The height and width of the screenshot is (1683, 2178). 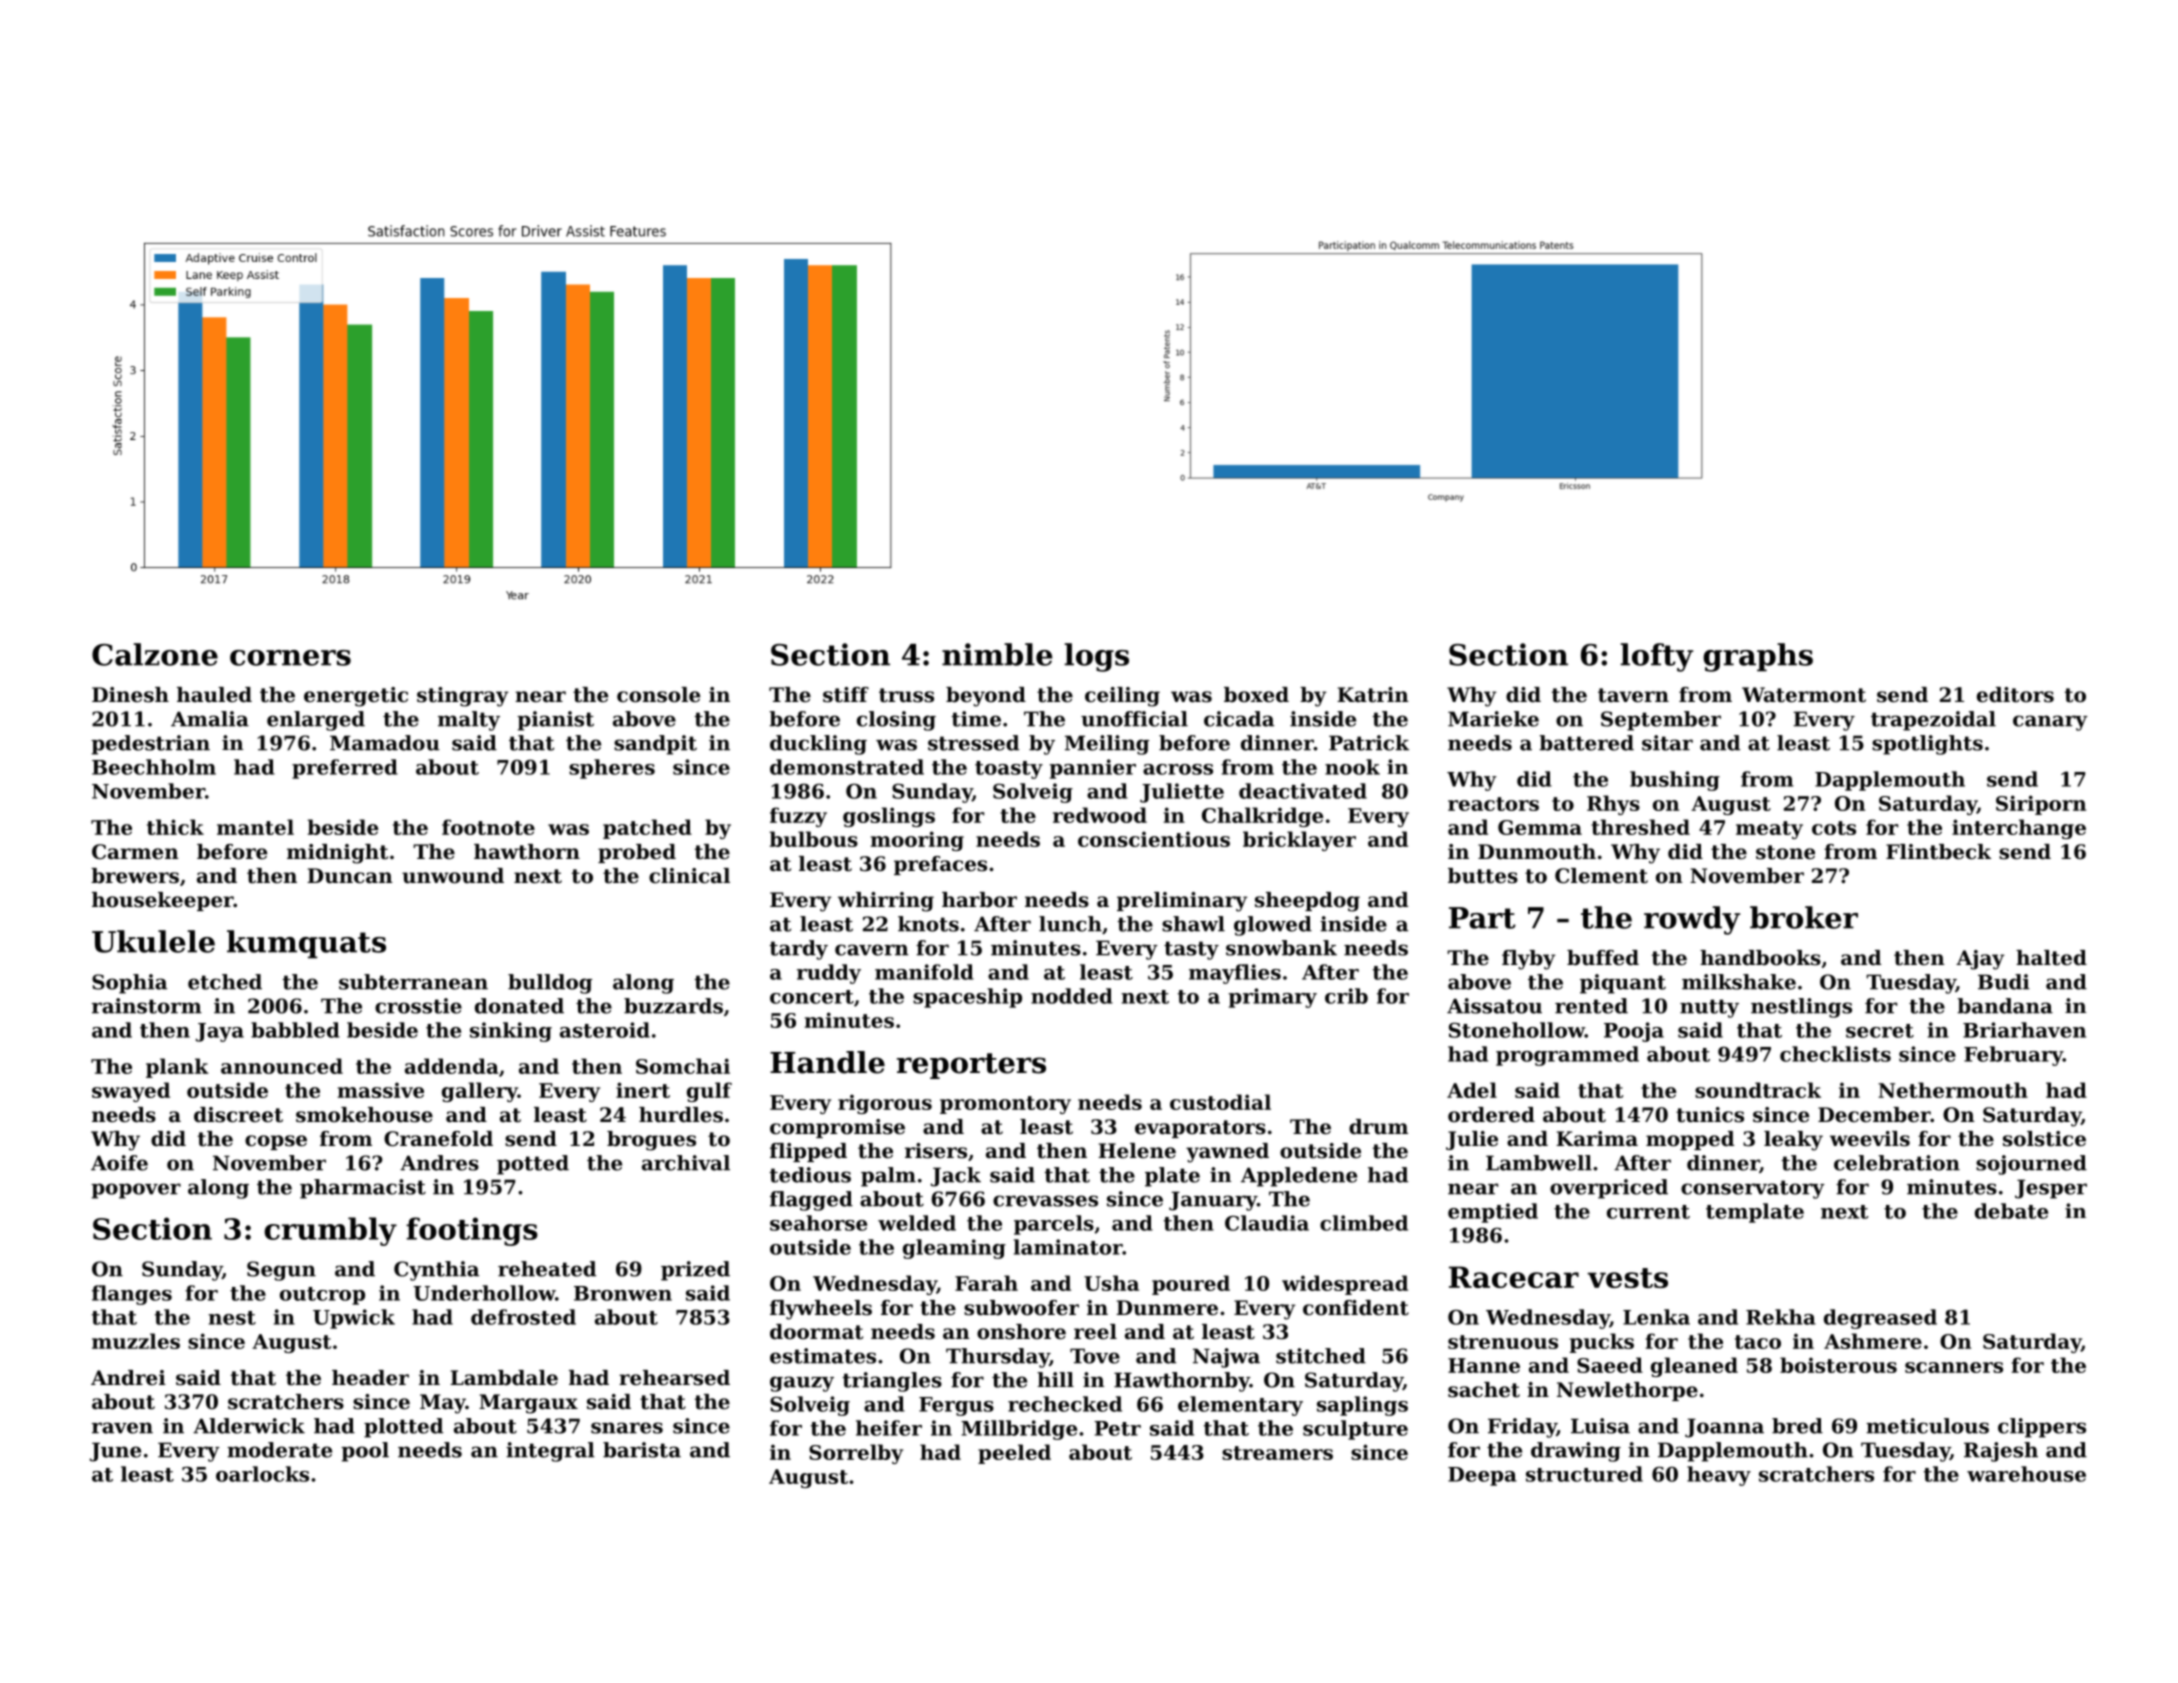 What do you see at coordinates (1838, 1365) in the screenshot?
I see `boisterous` at bounding box center [1838, 1365].
